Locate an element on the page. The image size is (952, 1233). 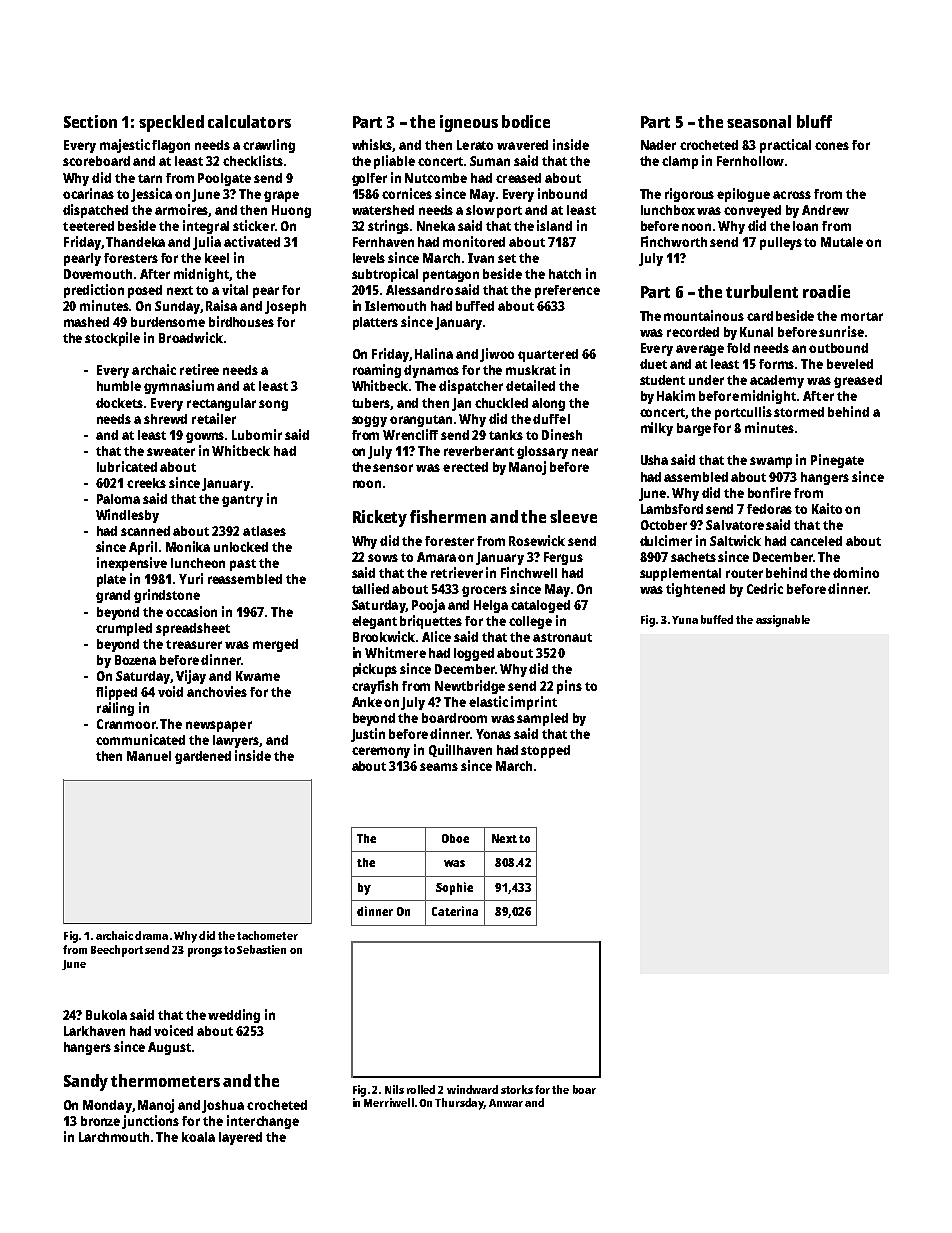
ocarinas is located at coordinates (88, 193).
